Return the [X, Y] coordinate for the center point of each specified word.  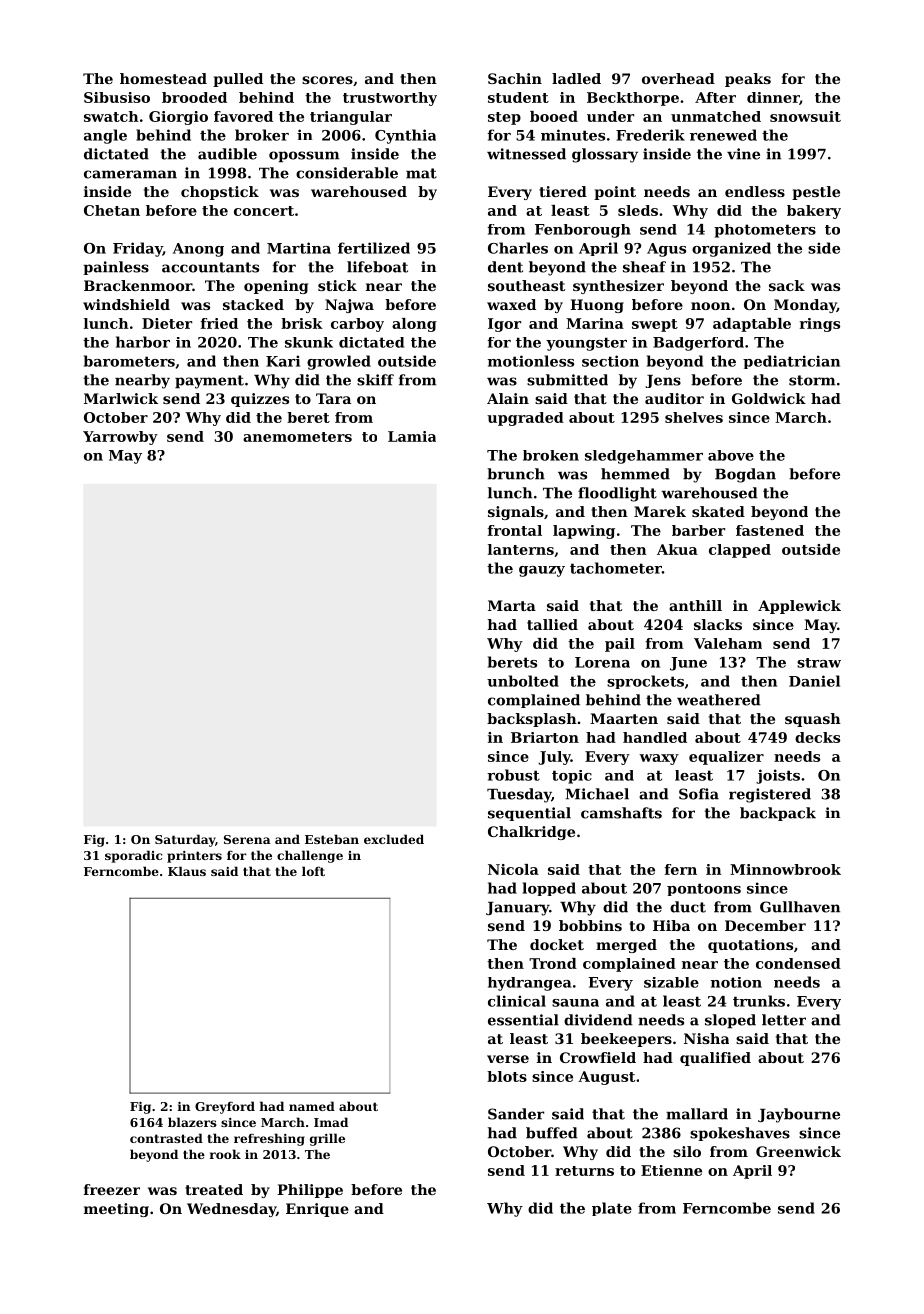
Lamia [412, 436]
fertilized [374, 248]
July [554, 758]
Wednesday [231, 1210]
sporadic [133, 856]
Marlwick [121, 398]
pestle [816, 193]
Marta [512, 605]
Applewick [799, 607]
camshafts [621, 813]
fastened [770, 530]
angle [105, 136]
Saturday [185, 840]
